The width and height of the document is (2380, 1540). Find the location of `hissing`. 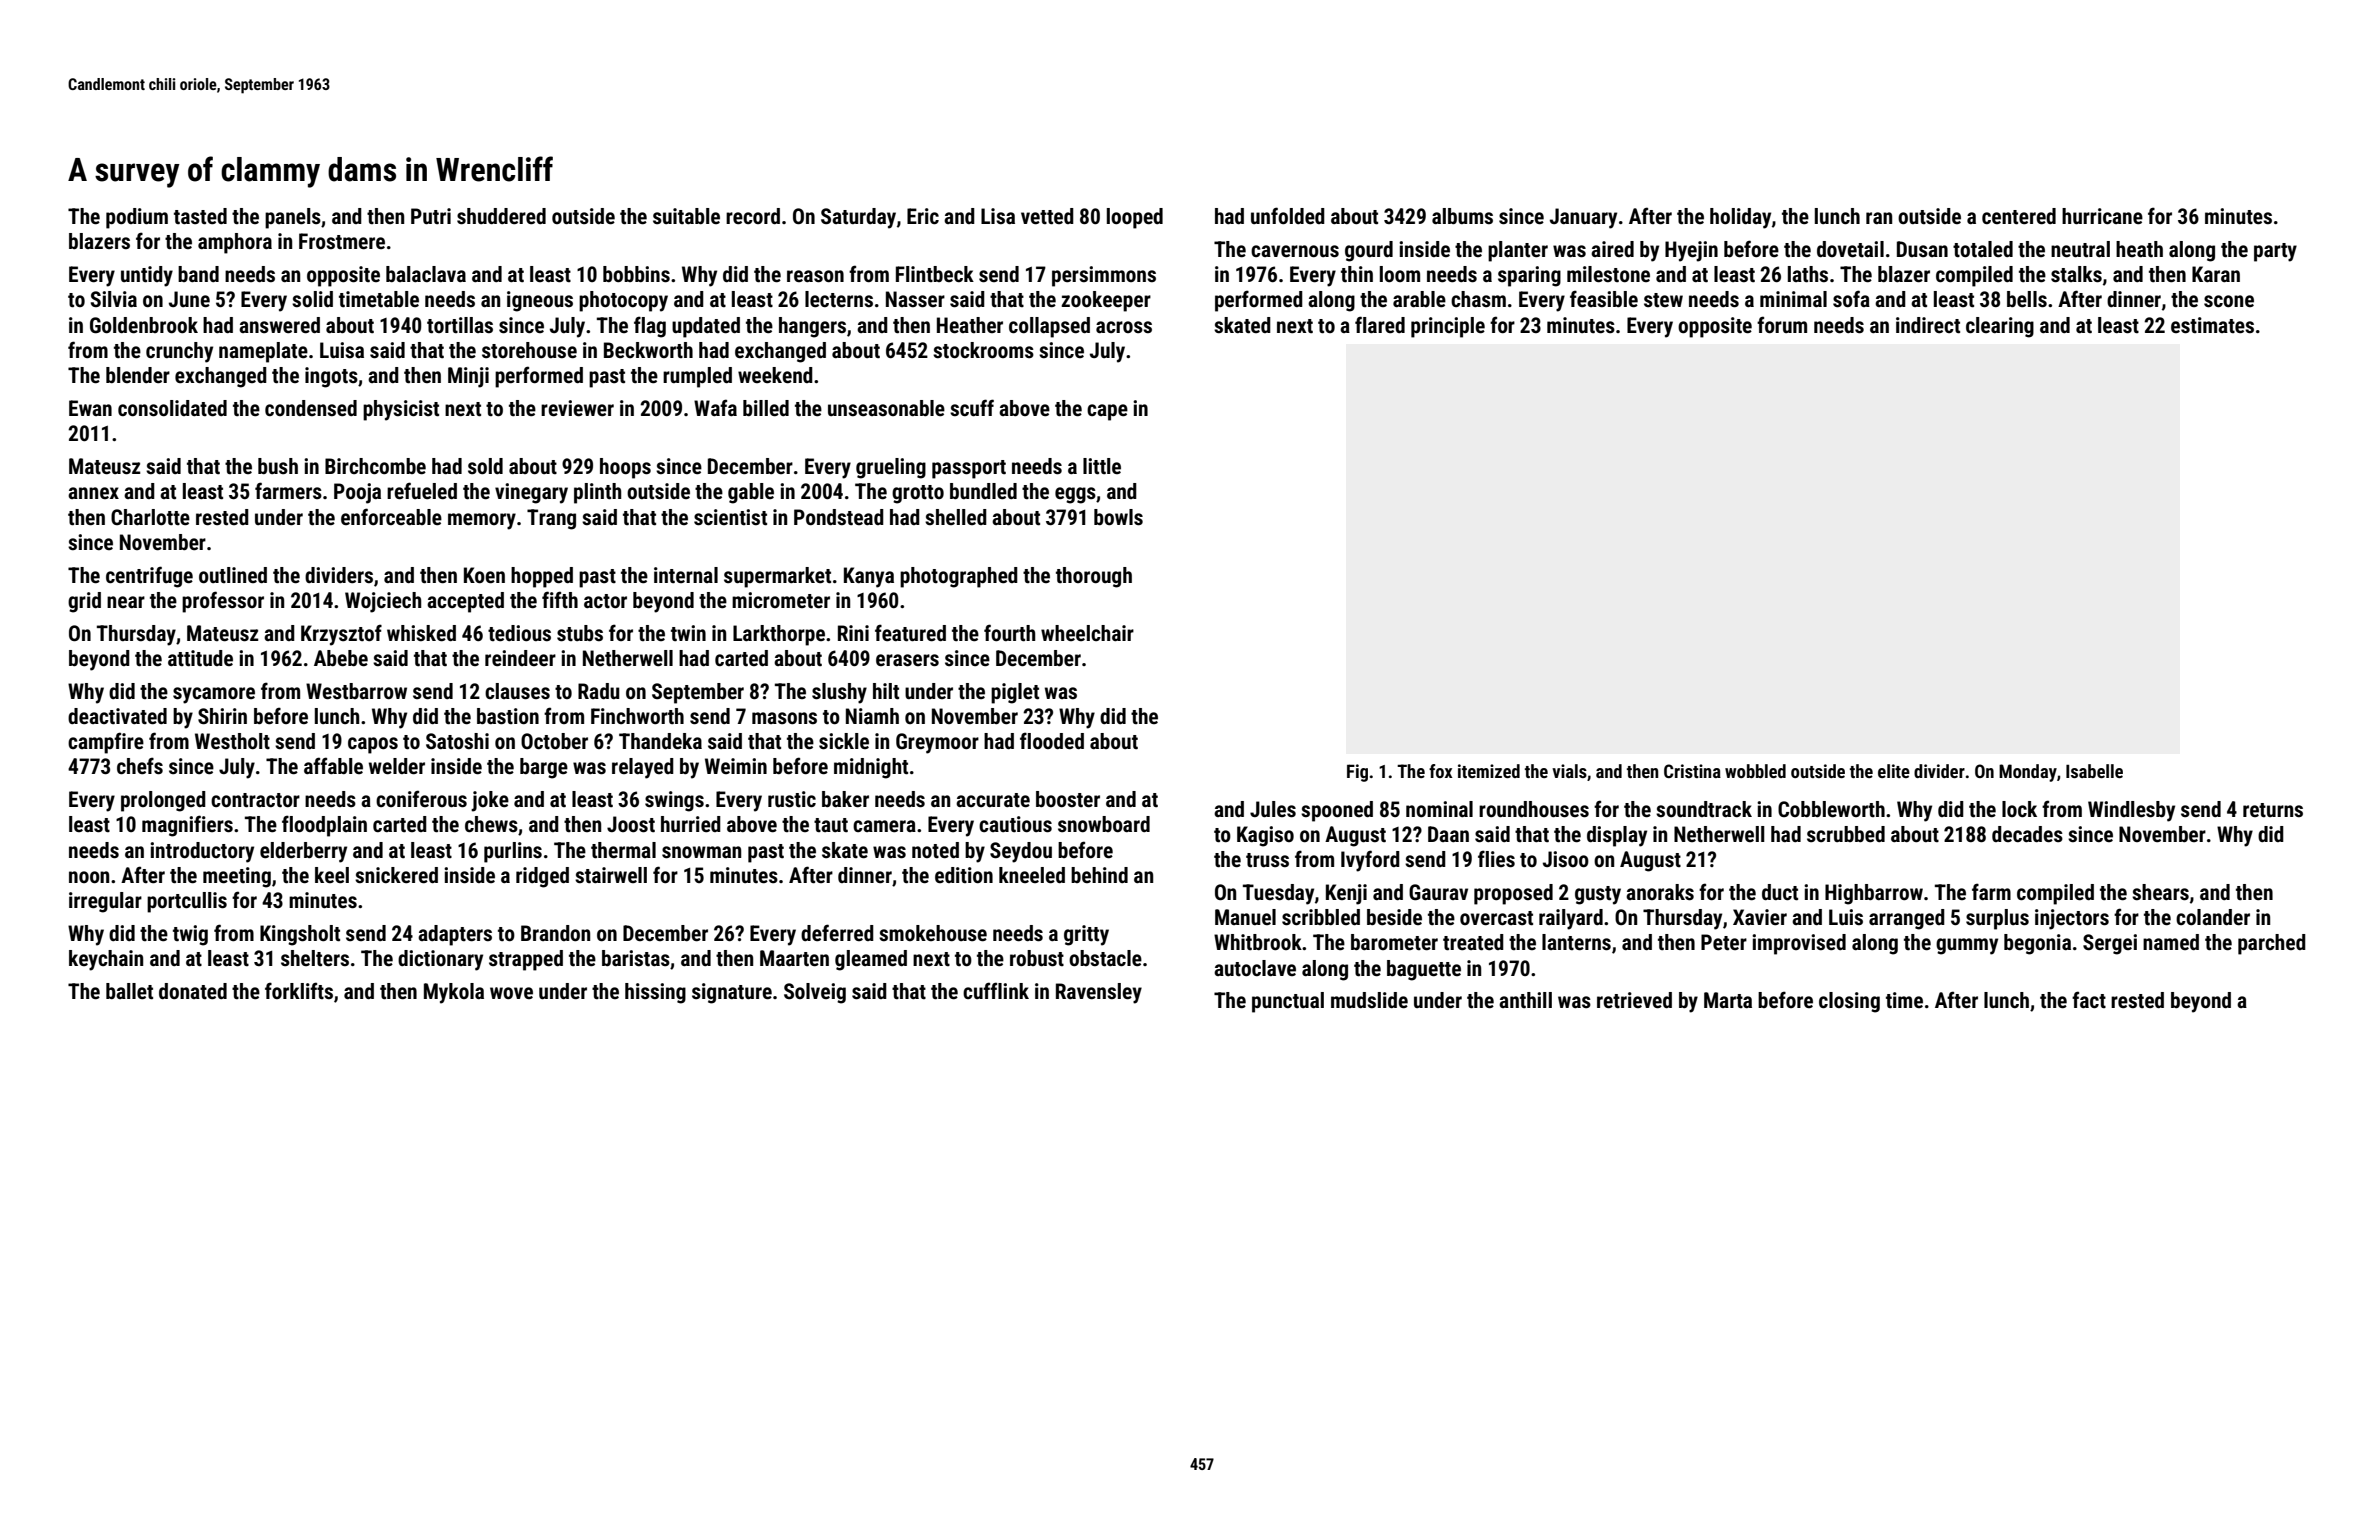

hissing is located at coordinates (655, 993).
